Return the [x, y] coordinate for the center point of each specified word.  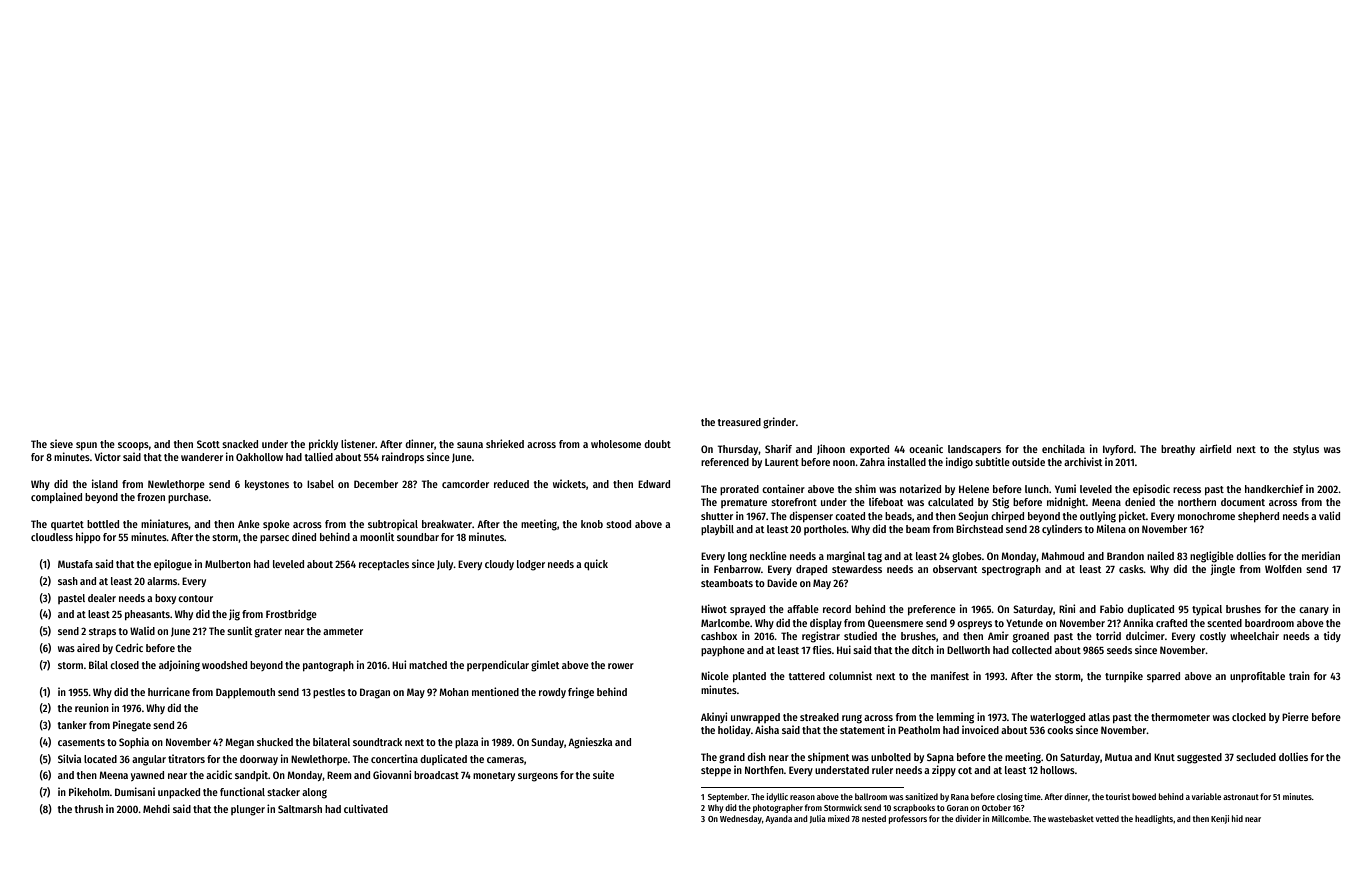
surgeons [538, 777]
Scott [208, 444]
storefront [794, 502]
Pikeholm [89, 791]
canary [1314, 611]
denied [1140, 501]
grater [268, 633]
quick [596, 565]
